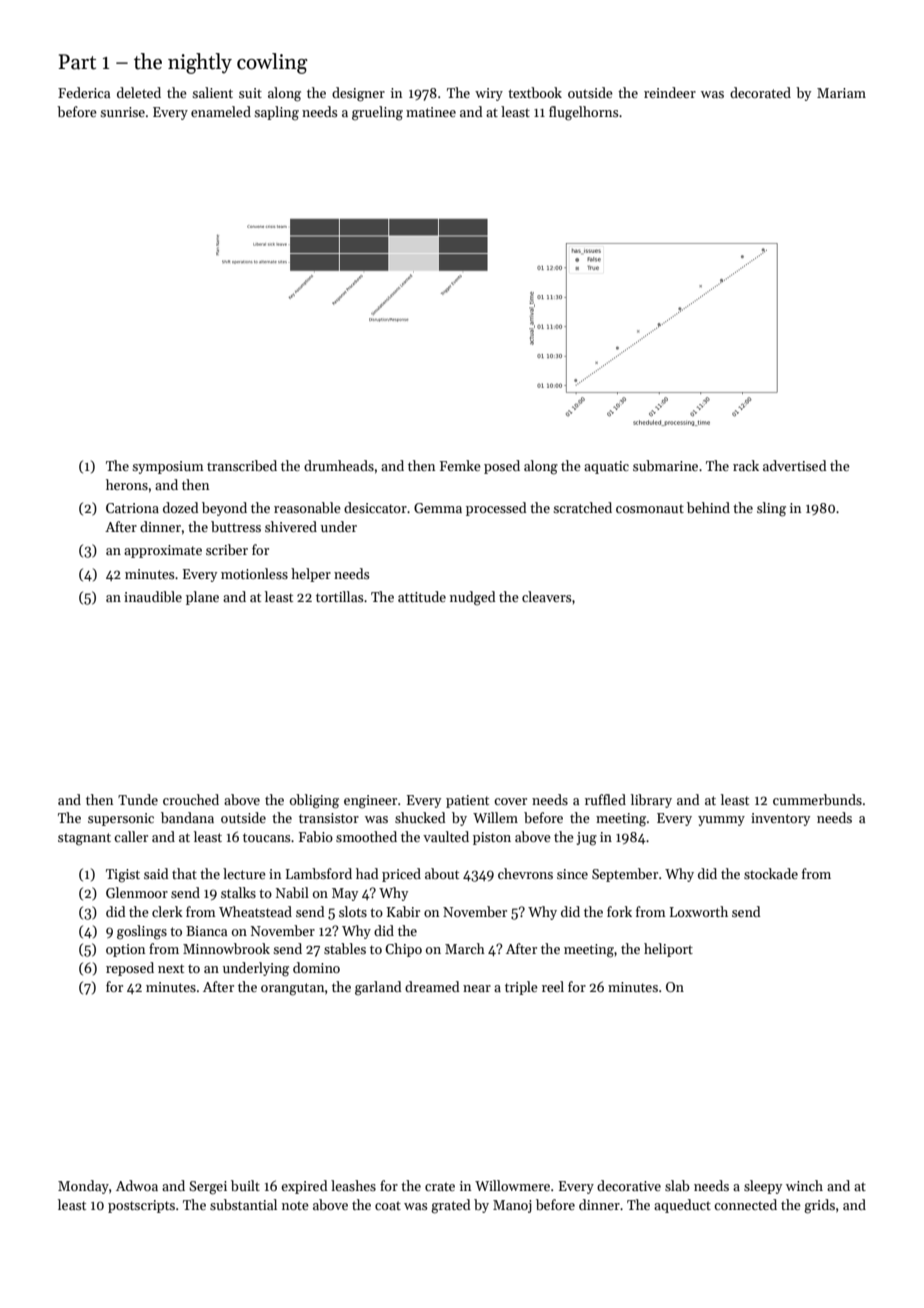 This page has width=924, height=1308. I want to click on aqueduct, so click(682, 1206).
